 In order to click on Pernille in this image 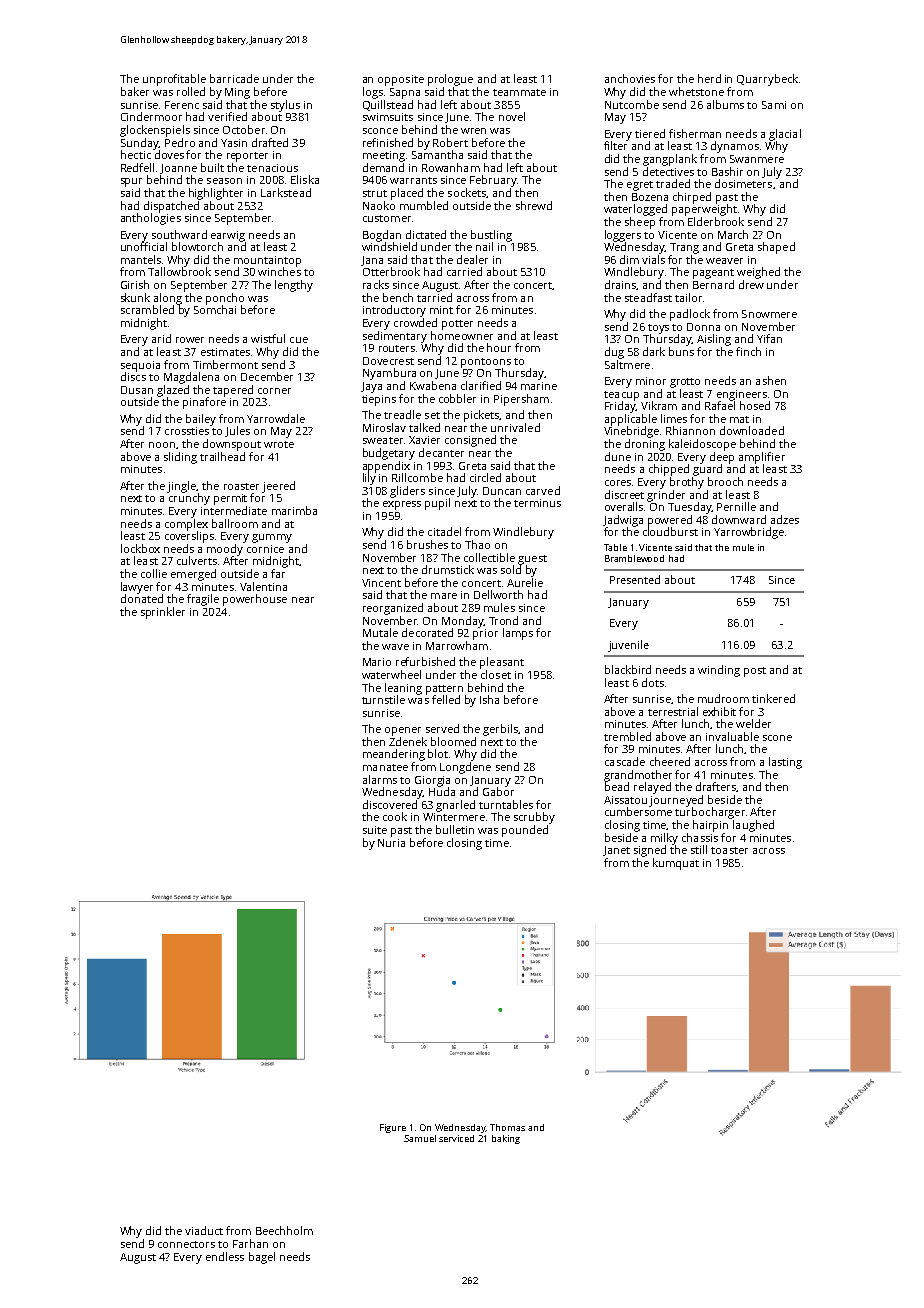, I will do `click(736, 506)`.
